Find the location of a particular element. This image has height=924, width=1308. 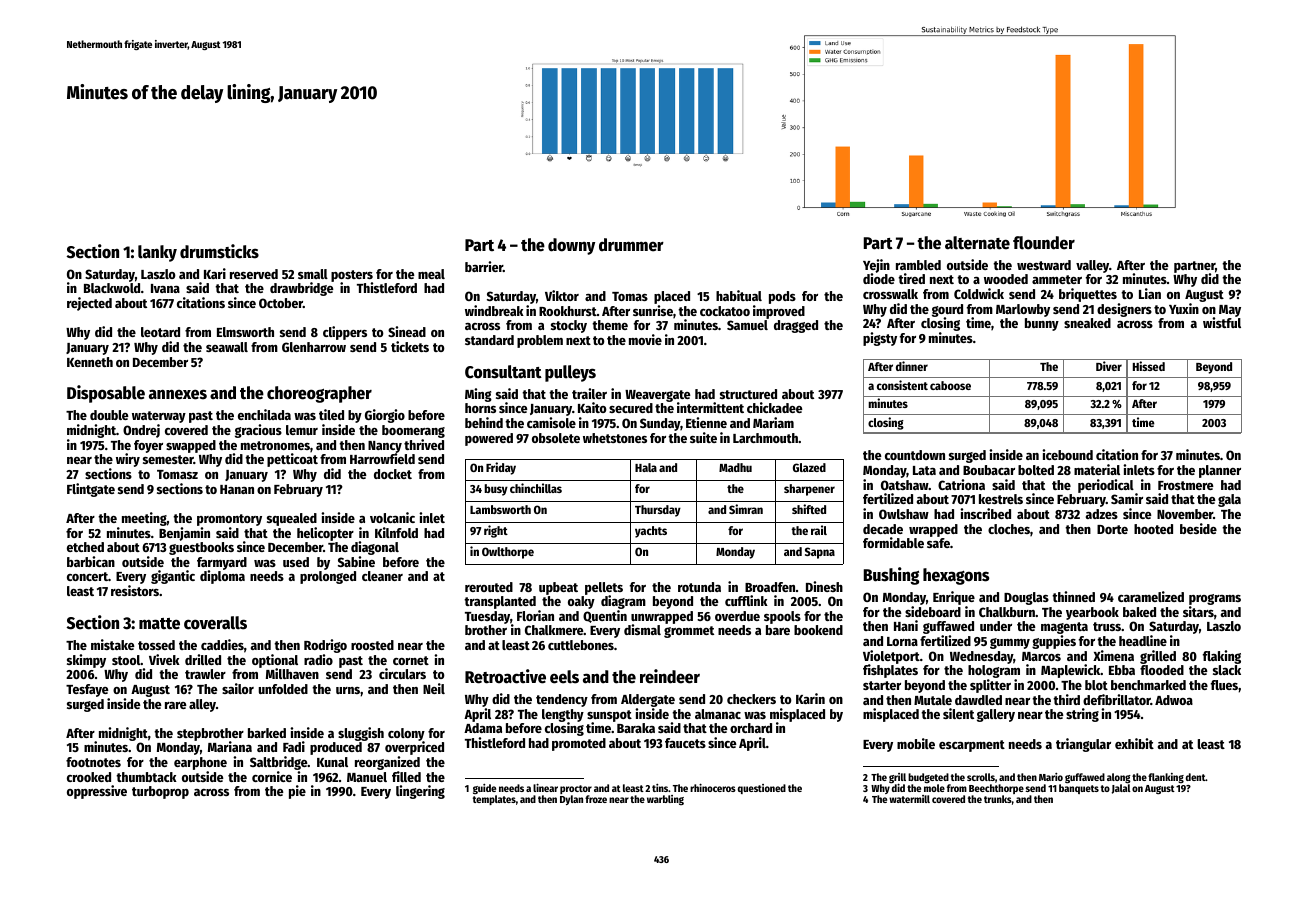

semester is located at coordinates (168, 459).
